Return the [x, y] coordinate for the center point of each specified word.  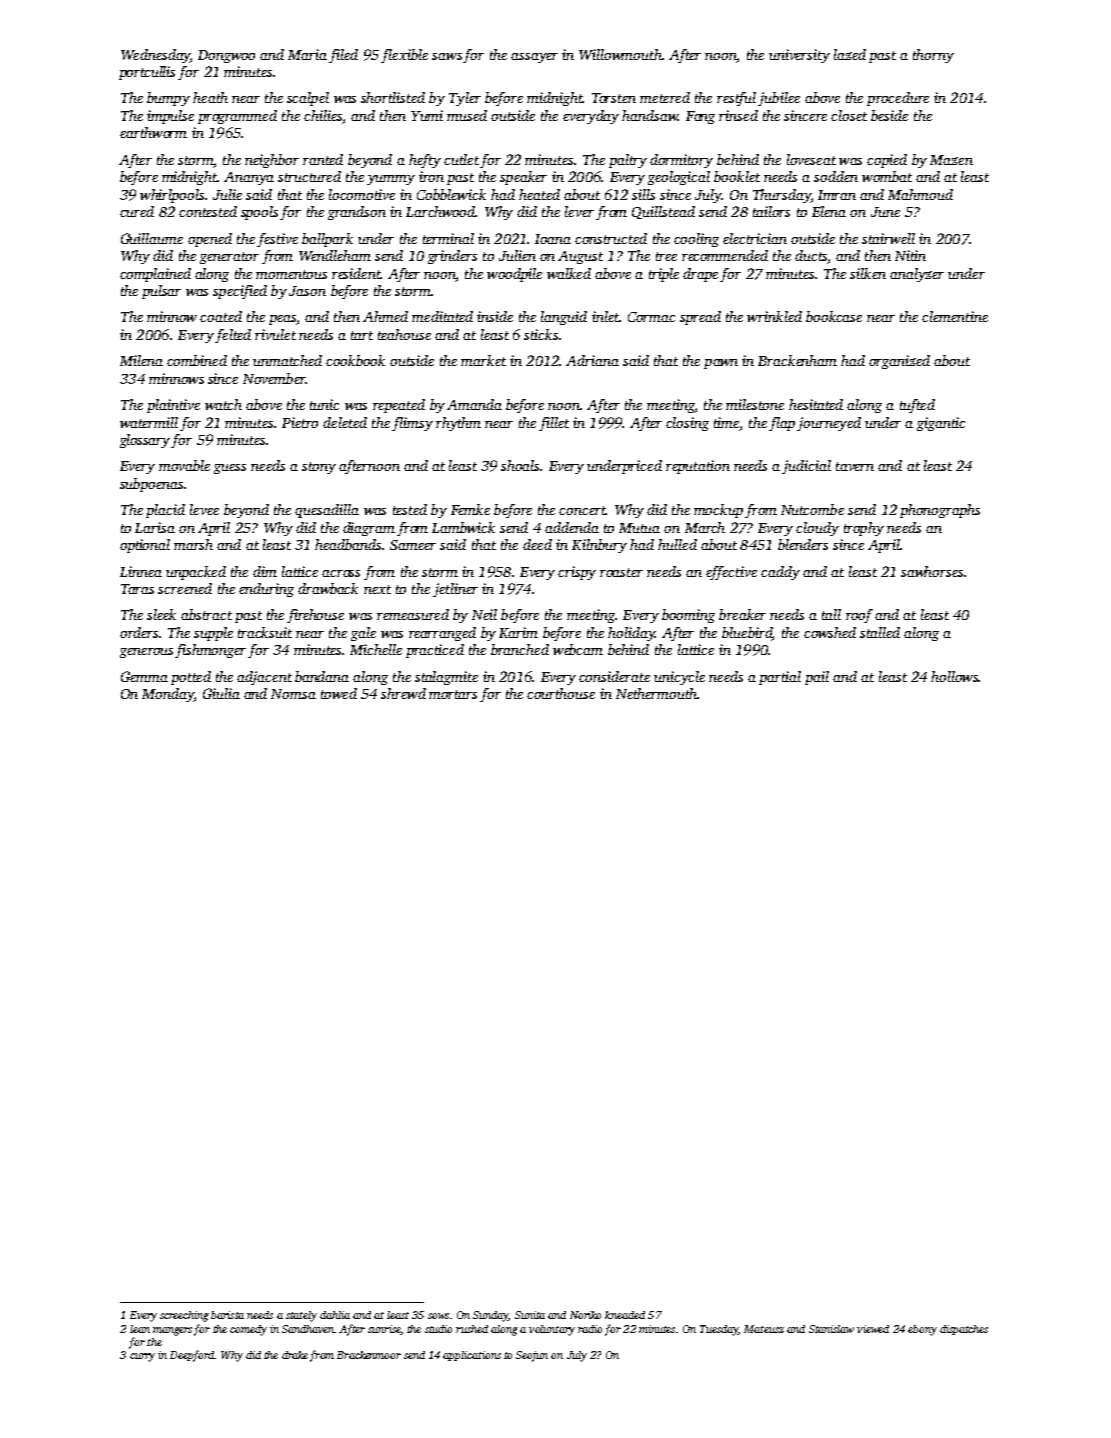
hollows [954, 676]
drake [295, 1355]
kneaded [625, 1315]
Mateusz [764, 1329]
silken [868, 273]
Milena [141, 360]
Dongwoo [226, 56]
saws [447, 56]
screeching [184, 1316]
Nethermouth [656, 693]
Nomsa [293, 694]
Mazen [951, 160]
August [580, 257]
